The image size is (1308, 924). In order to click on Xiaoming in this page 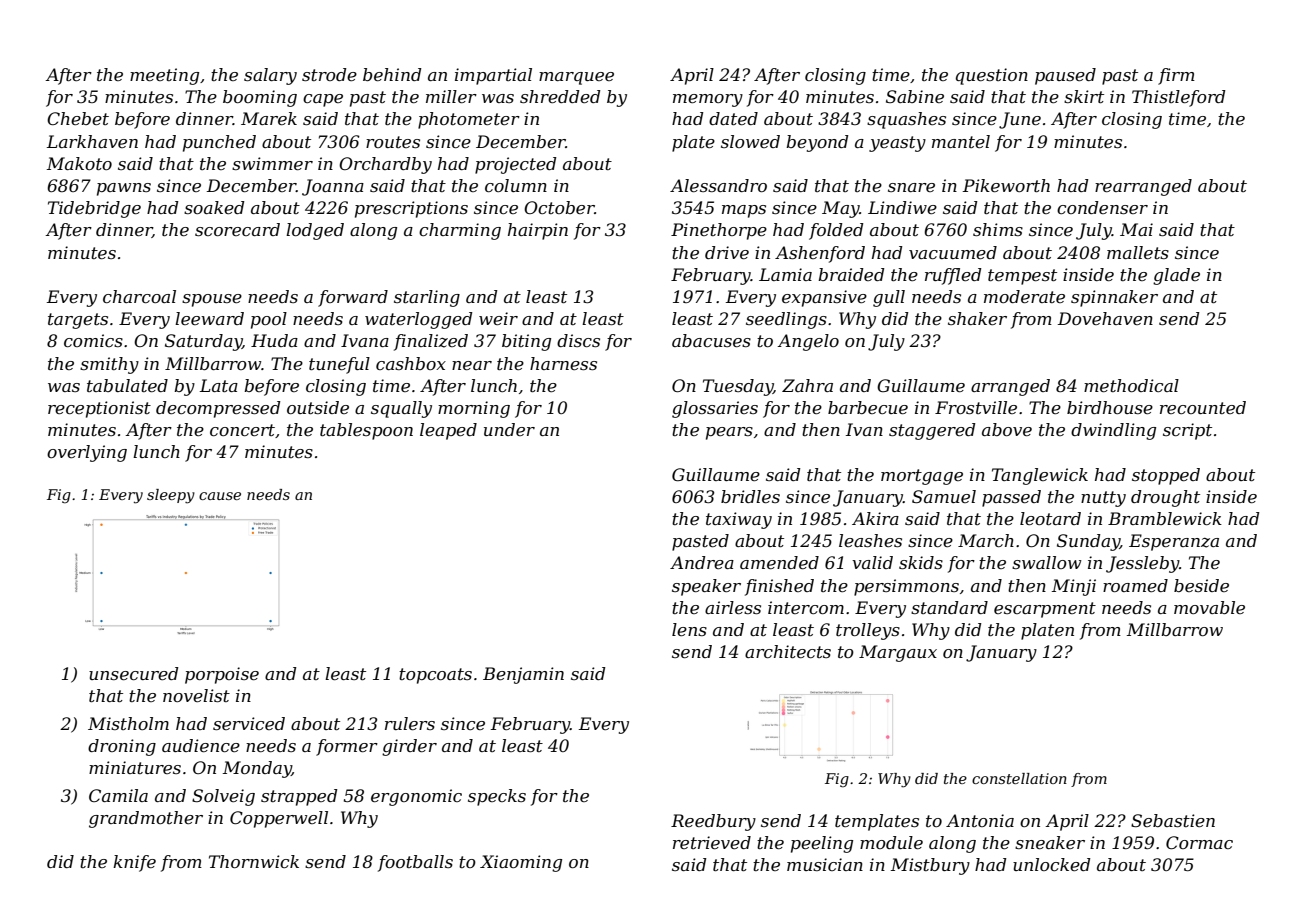, I will do `click(521, 863)`.
